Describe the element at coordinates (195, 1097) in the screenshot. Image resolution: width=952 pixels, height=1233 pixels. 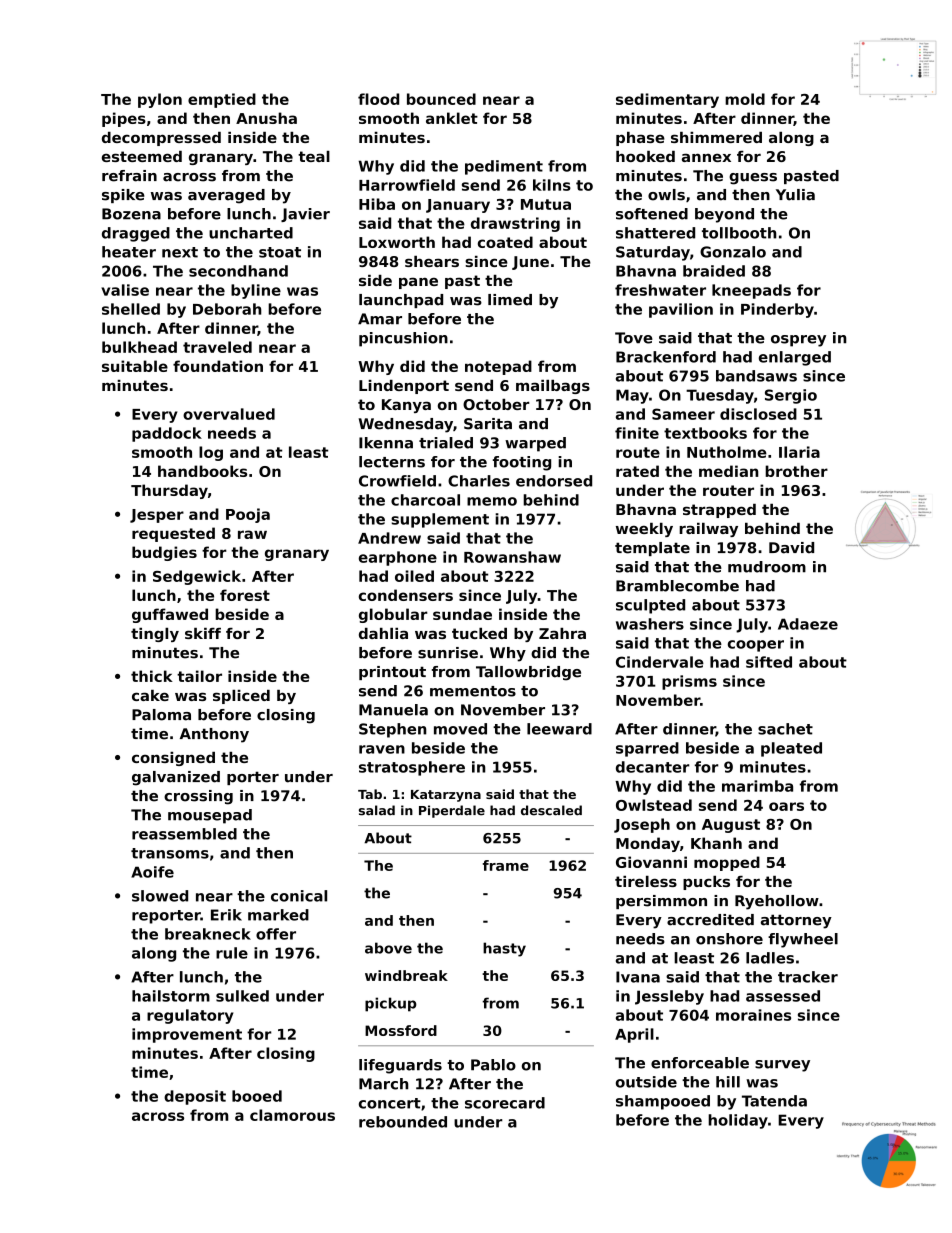
I see `deposit` at that location.
